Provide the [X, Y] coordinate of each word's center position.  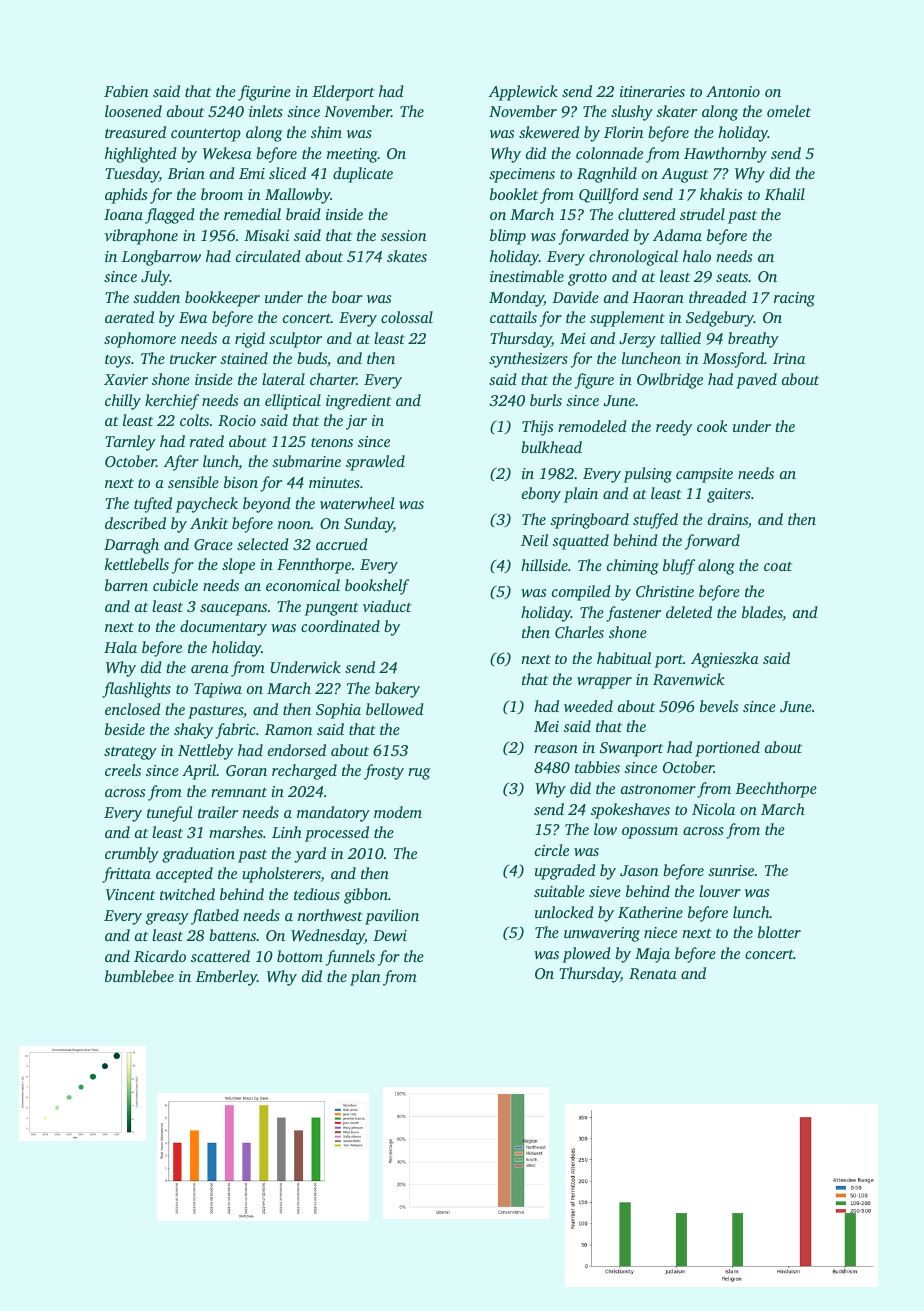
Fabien [126, 91]
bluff [679, 567]
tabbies [597, 767]
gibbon [366, 896]
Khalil [785, 194]
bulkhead [551, 447]
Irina [789, 358]
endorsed [297, 750]
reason [556, 749]
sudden [156, 297]
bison [241, 482]
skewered [549, 132]
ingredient [358, 402]
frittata [126, 875]
